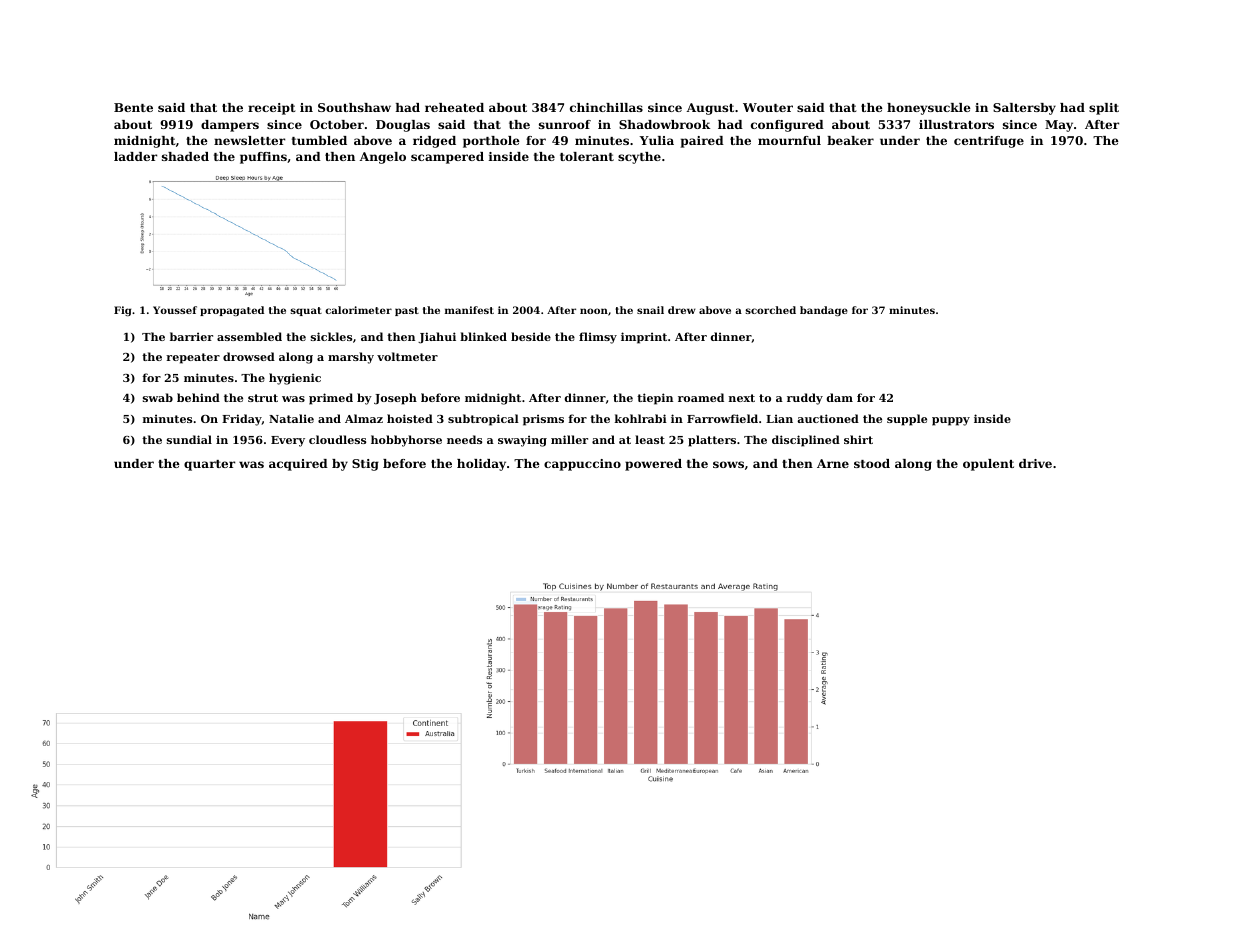 This screenshot has height=952, width=1233. Describe the element at coordinates (650, 310) in the screenshot. I see `snail` at that location.
